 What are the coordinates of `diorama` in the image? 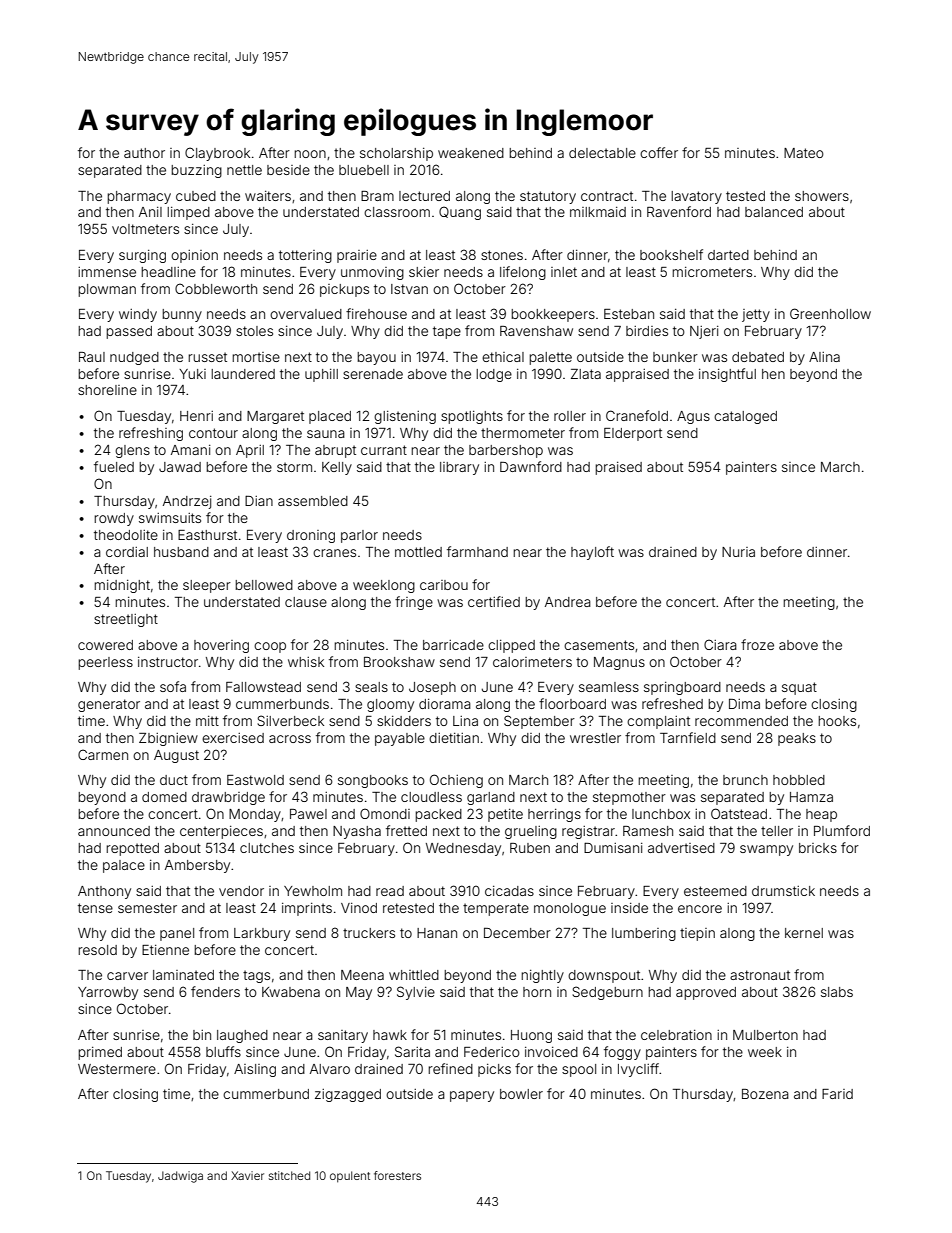 It's located at (445, 704).
